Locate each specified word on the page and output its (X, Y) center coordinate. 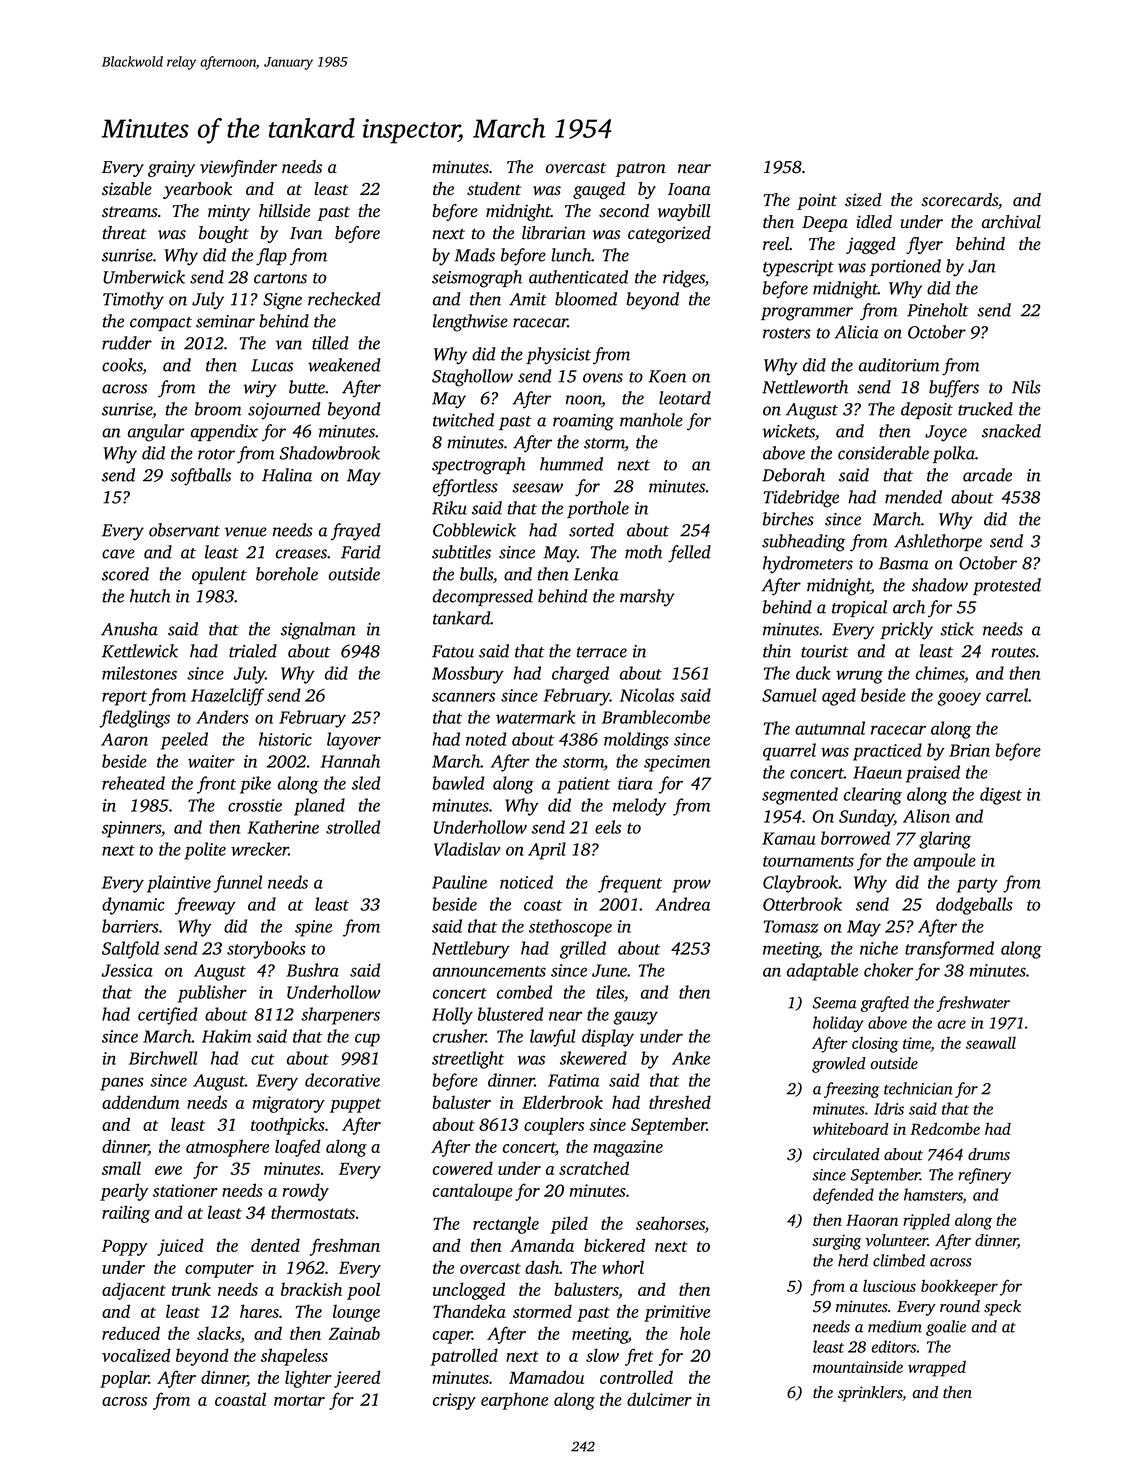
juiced (180, 1247)
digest (1001, 796)
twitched (463, 420)
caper (452, 1337)
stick (957, 629)
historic (285, 739)
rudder (127, 343)
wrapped (937, 1369)
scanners (463, 697)
